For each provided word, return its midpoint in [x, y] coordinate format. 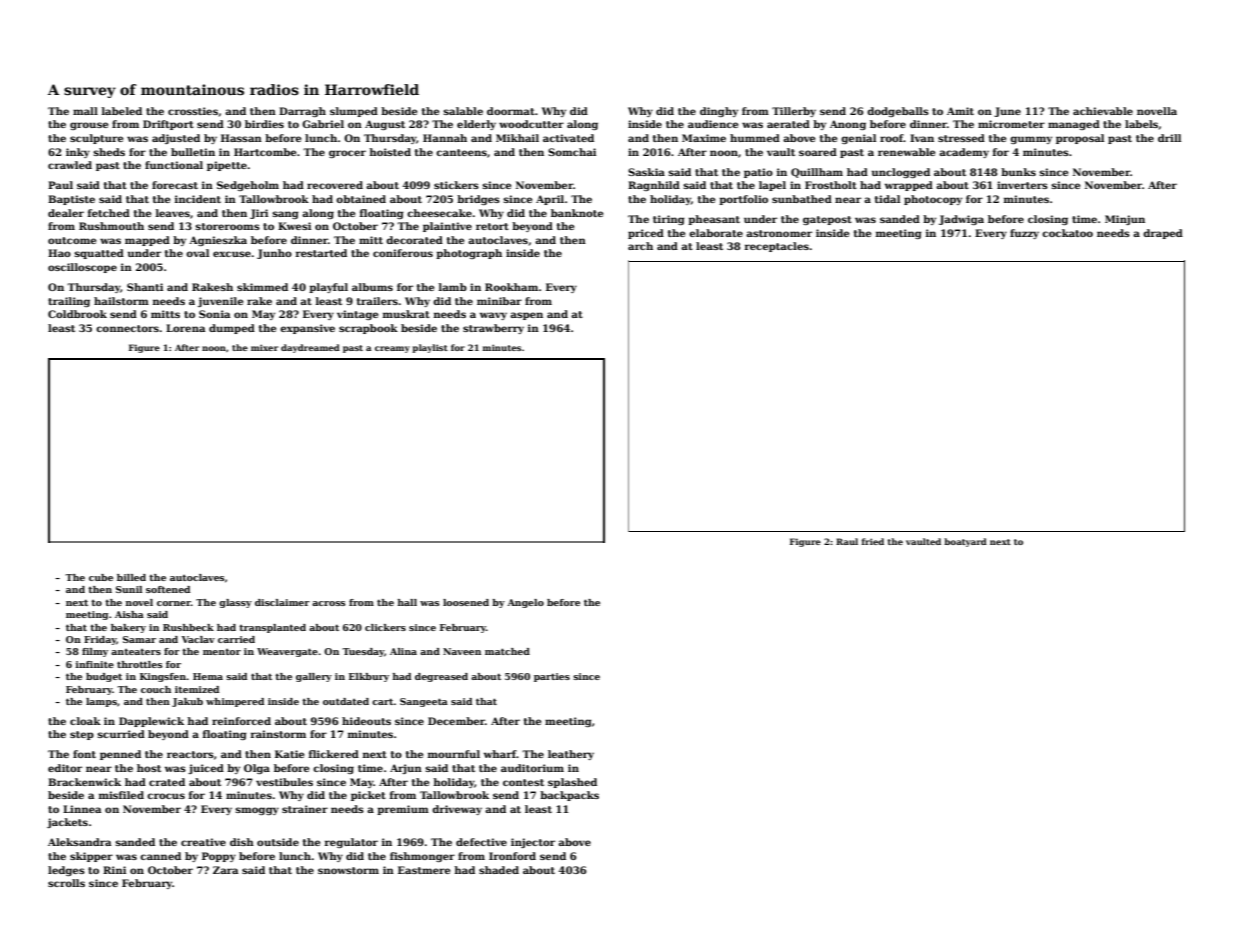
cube [101, 577]
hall [407, 602]
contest [523, 782]
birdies [264, 124]
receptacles [777, 247]
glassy [235, 603]
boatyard [965, 542]
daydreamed [310, 348]
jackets [67, 823]
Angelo [525, 603]
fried [873, 541]
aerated [788, 124]
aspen [526, 316]
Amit [960, 111]
